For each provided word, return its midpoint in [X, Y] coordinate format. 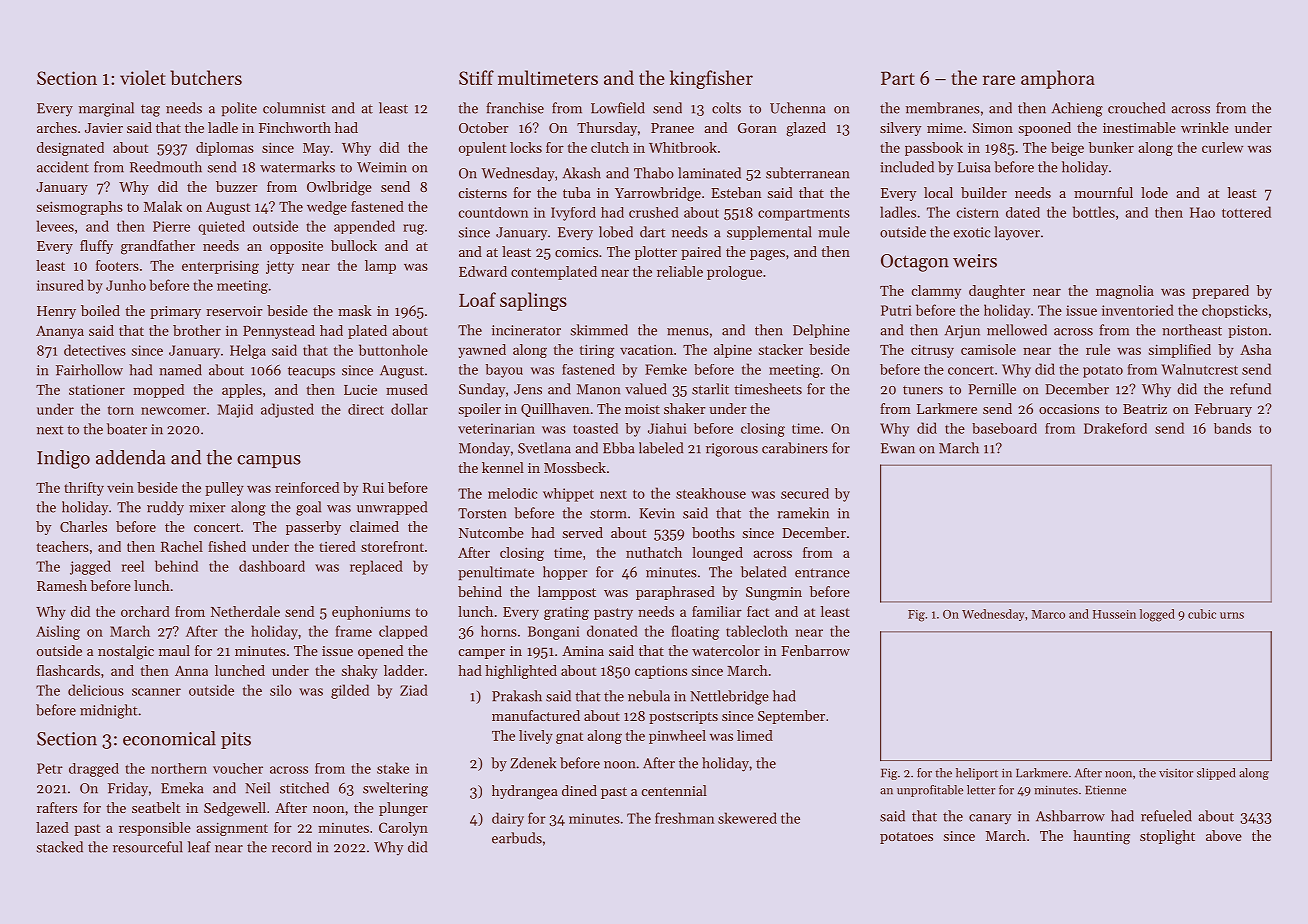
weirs [975, 261]
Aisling [58, 632]
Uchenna [798, 108]
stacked [59, 847]
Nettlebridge [729, 697]
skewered [747, 818]
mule [834, 232]
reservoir [234, 311]
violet [143, 77]
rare [999, 80]
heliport [977, 774]
